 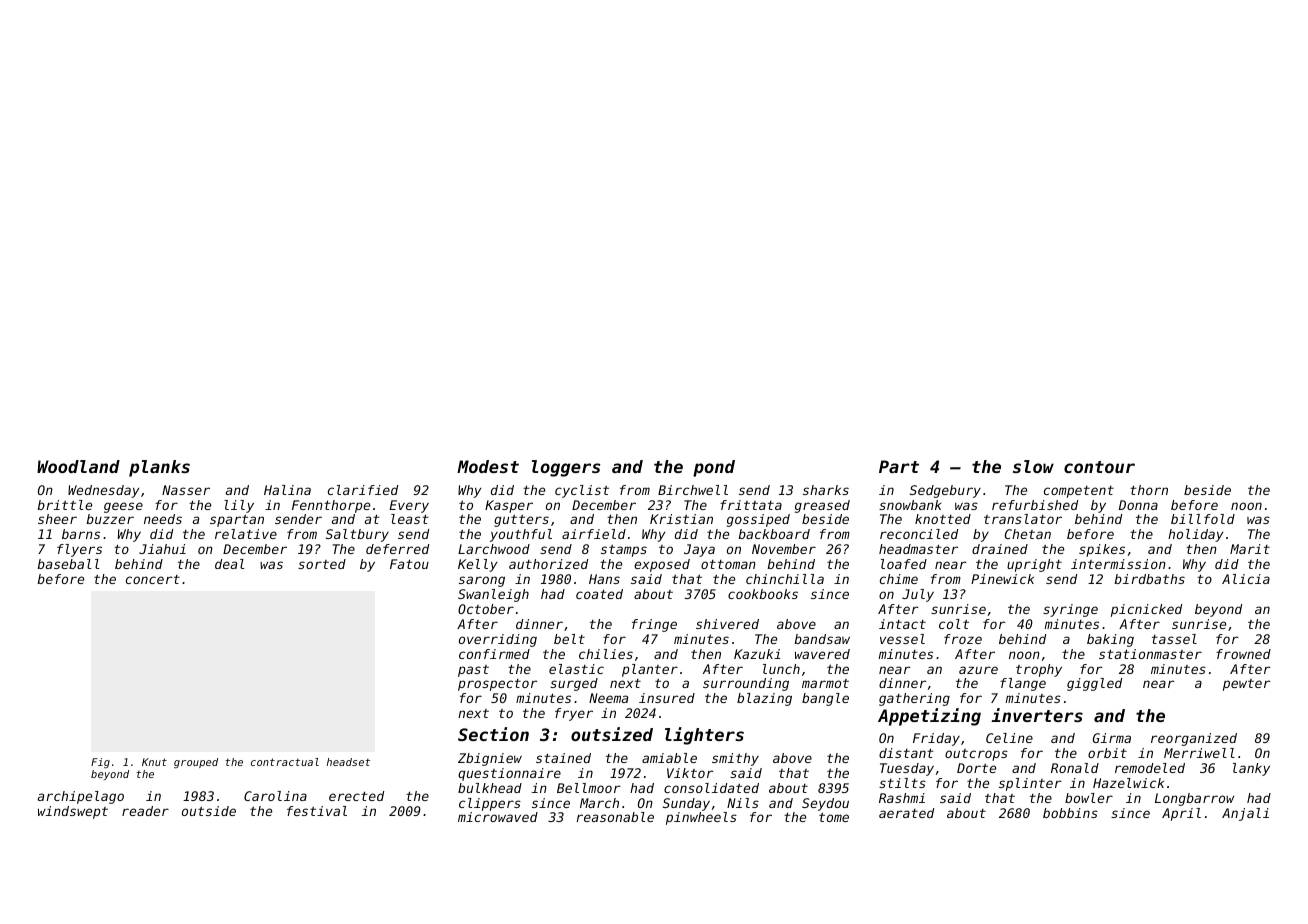 I want to click on Viktor, so click(x=690, y=773).
